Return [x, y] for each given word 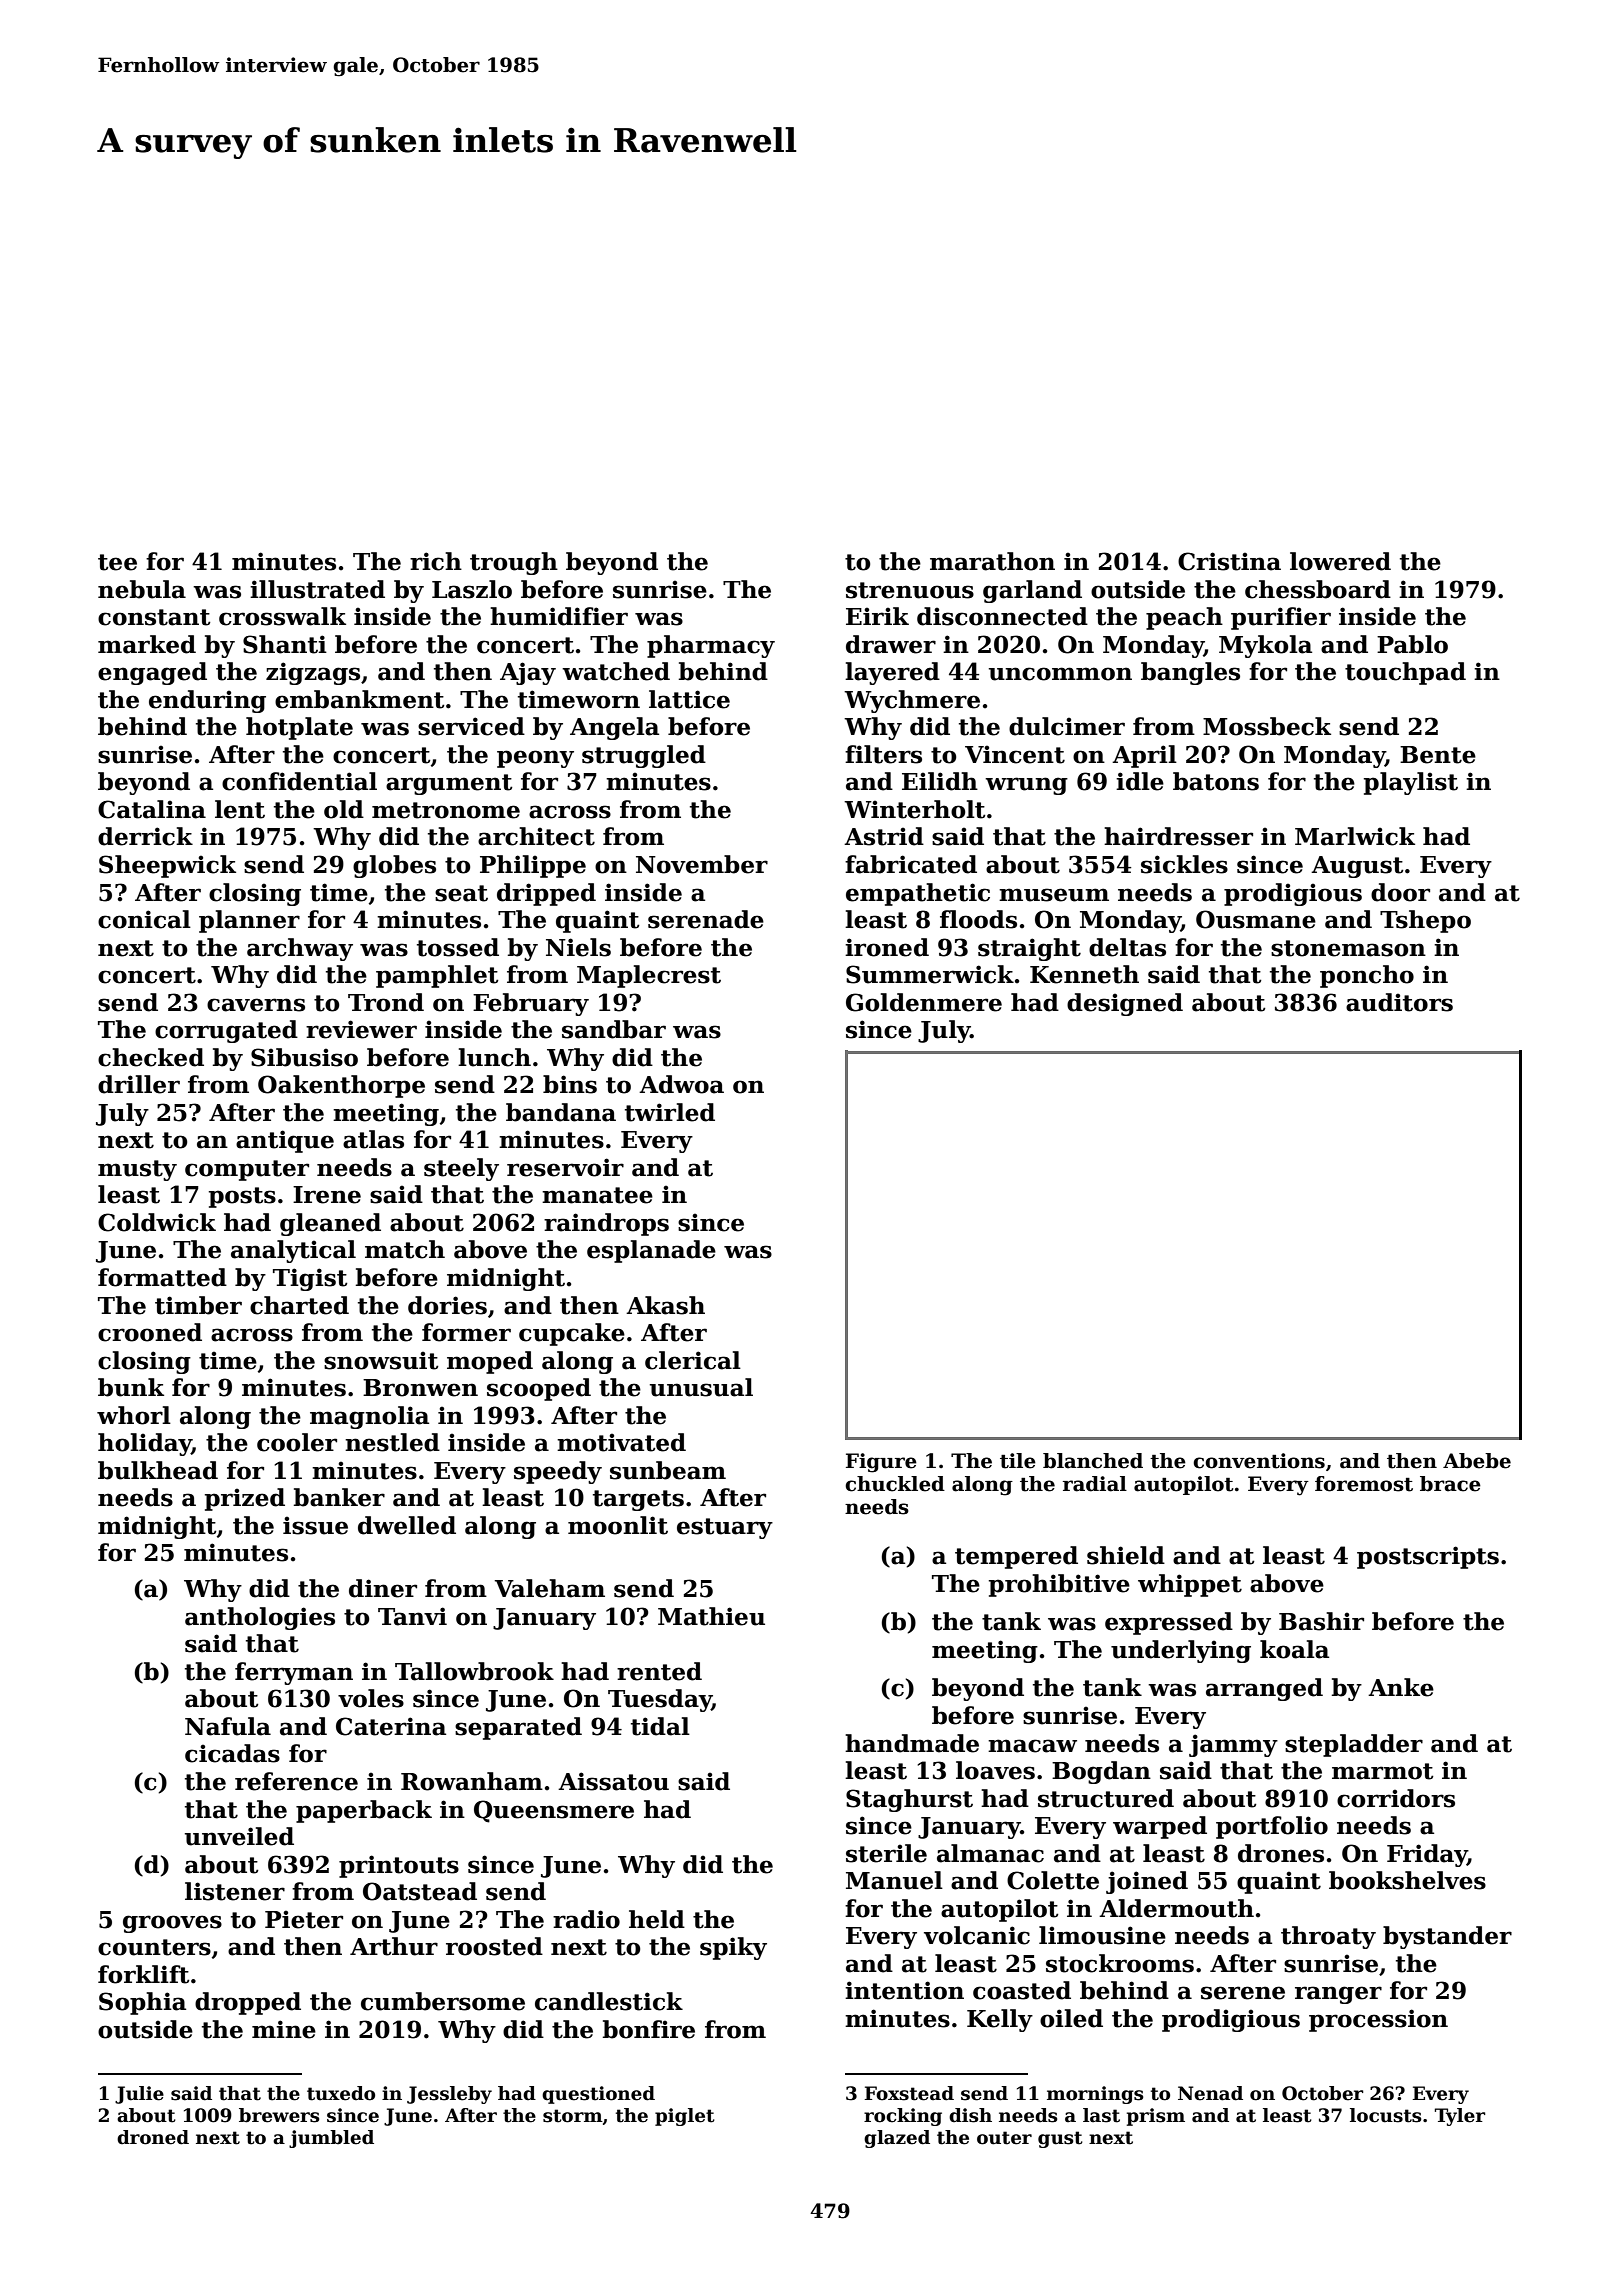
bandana [561, 1112]
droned [153, 2137]
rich [436, 561]
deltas [1127, 947]
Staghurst [909, 1800]
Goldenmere [924, 1002]
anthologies [260, 1618]
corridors [1396, 1798]
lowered [1340, 561]
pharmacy [711, 646]
